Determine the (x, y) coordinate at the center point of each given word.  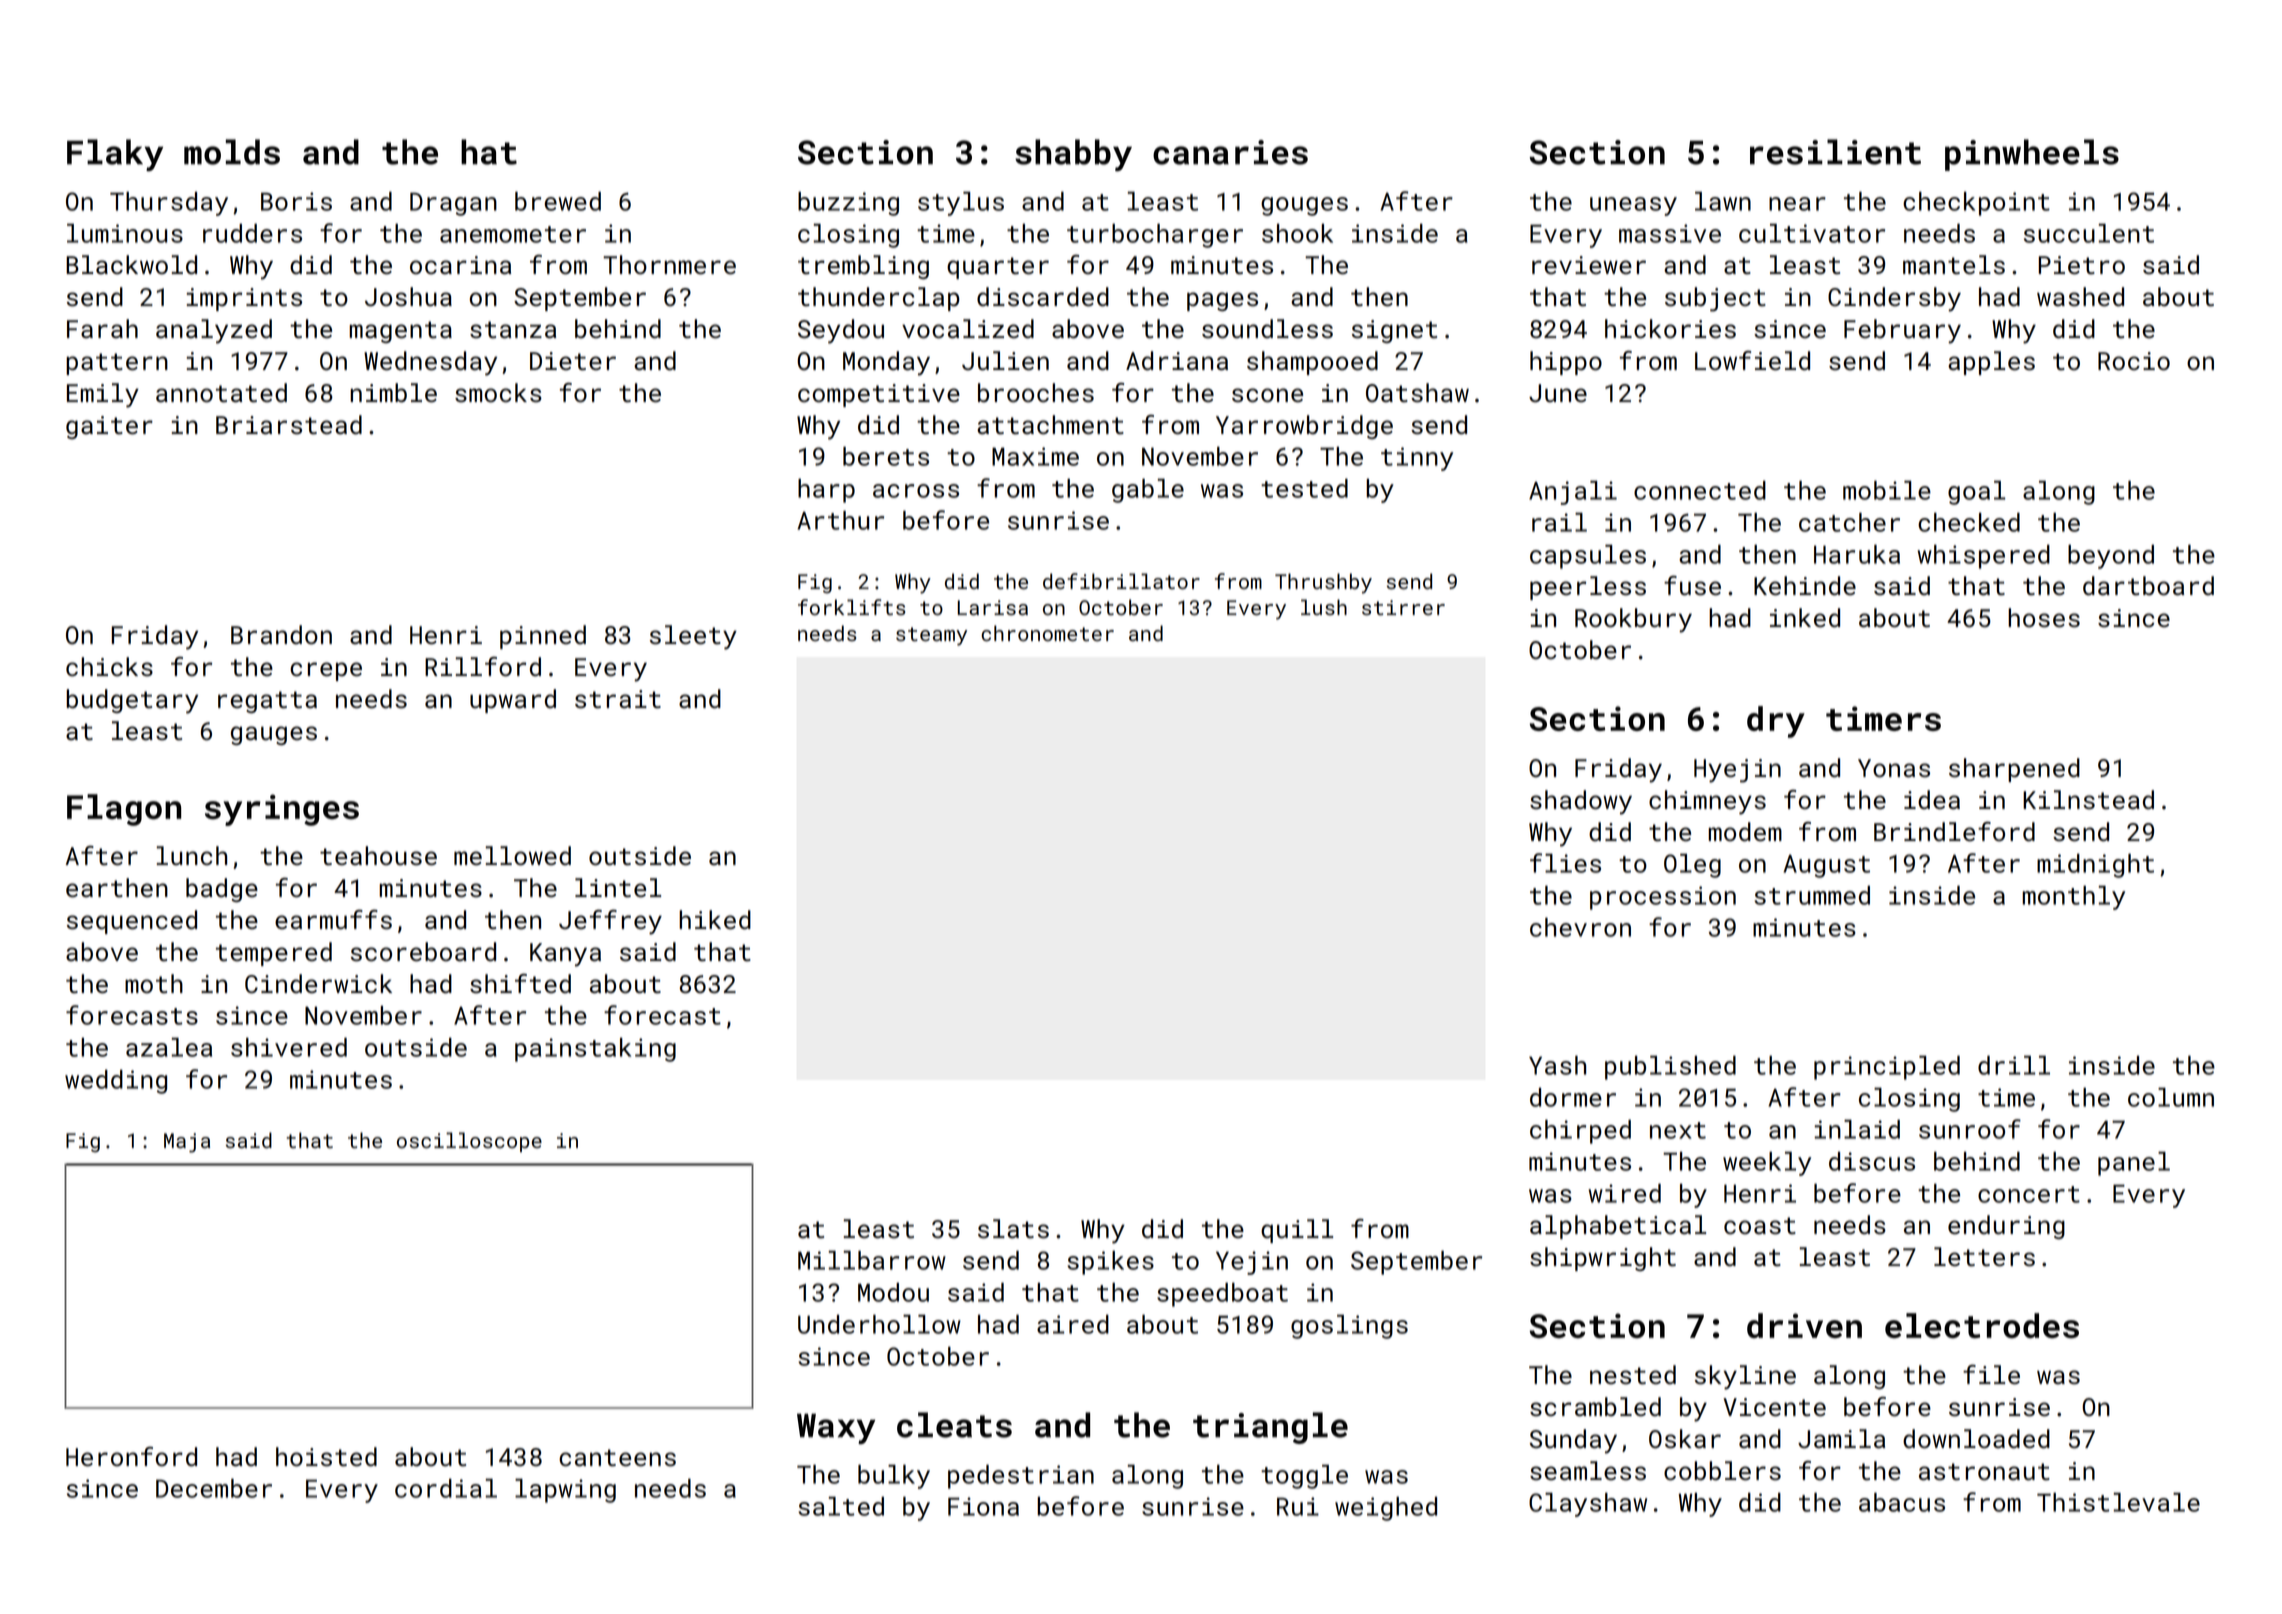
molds (232, 152)
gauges (274, 735)
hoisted (326, 1457)
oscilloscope (469, 1142)
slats (1013, 1229)
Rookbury (1633, 620)
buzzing (848, 203)
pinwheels (2032, 155)
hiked (715, 920)
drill (2014, 1065)
